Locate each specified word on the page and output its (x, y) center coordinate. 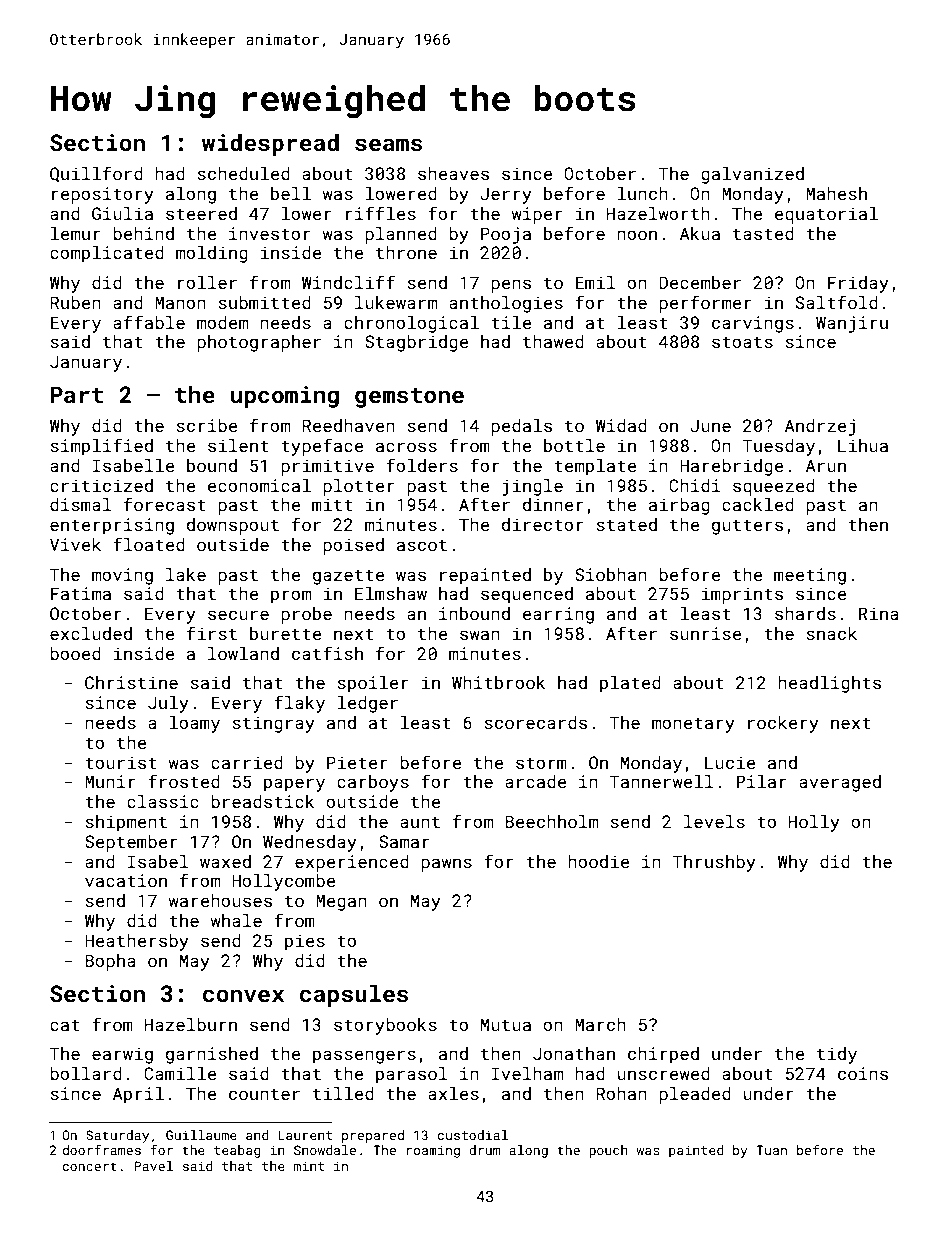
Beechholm (551, 821)
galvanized (752, 175)
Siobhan (611, 574)
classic (163, 801)
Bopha (110, 962)
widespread (270, 144)
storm (541, 763)
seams (389, 144)
